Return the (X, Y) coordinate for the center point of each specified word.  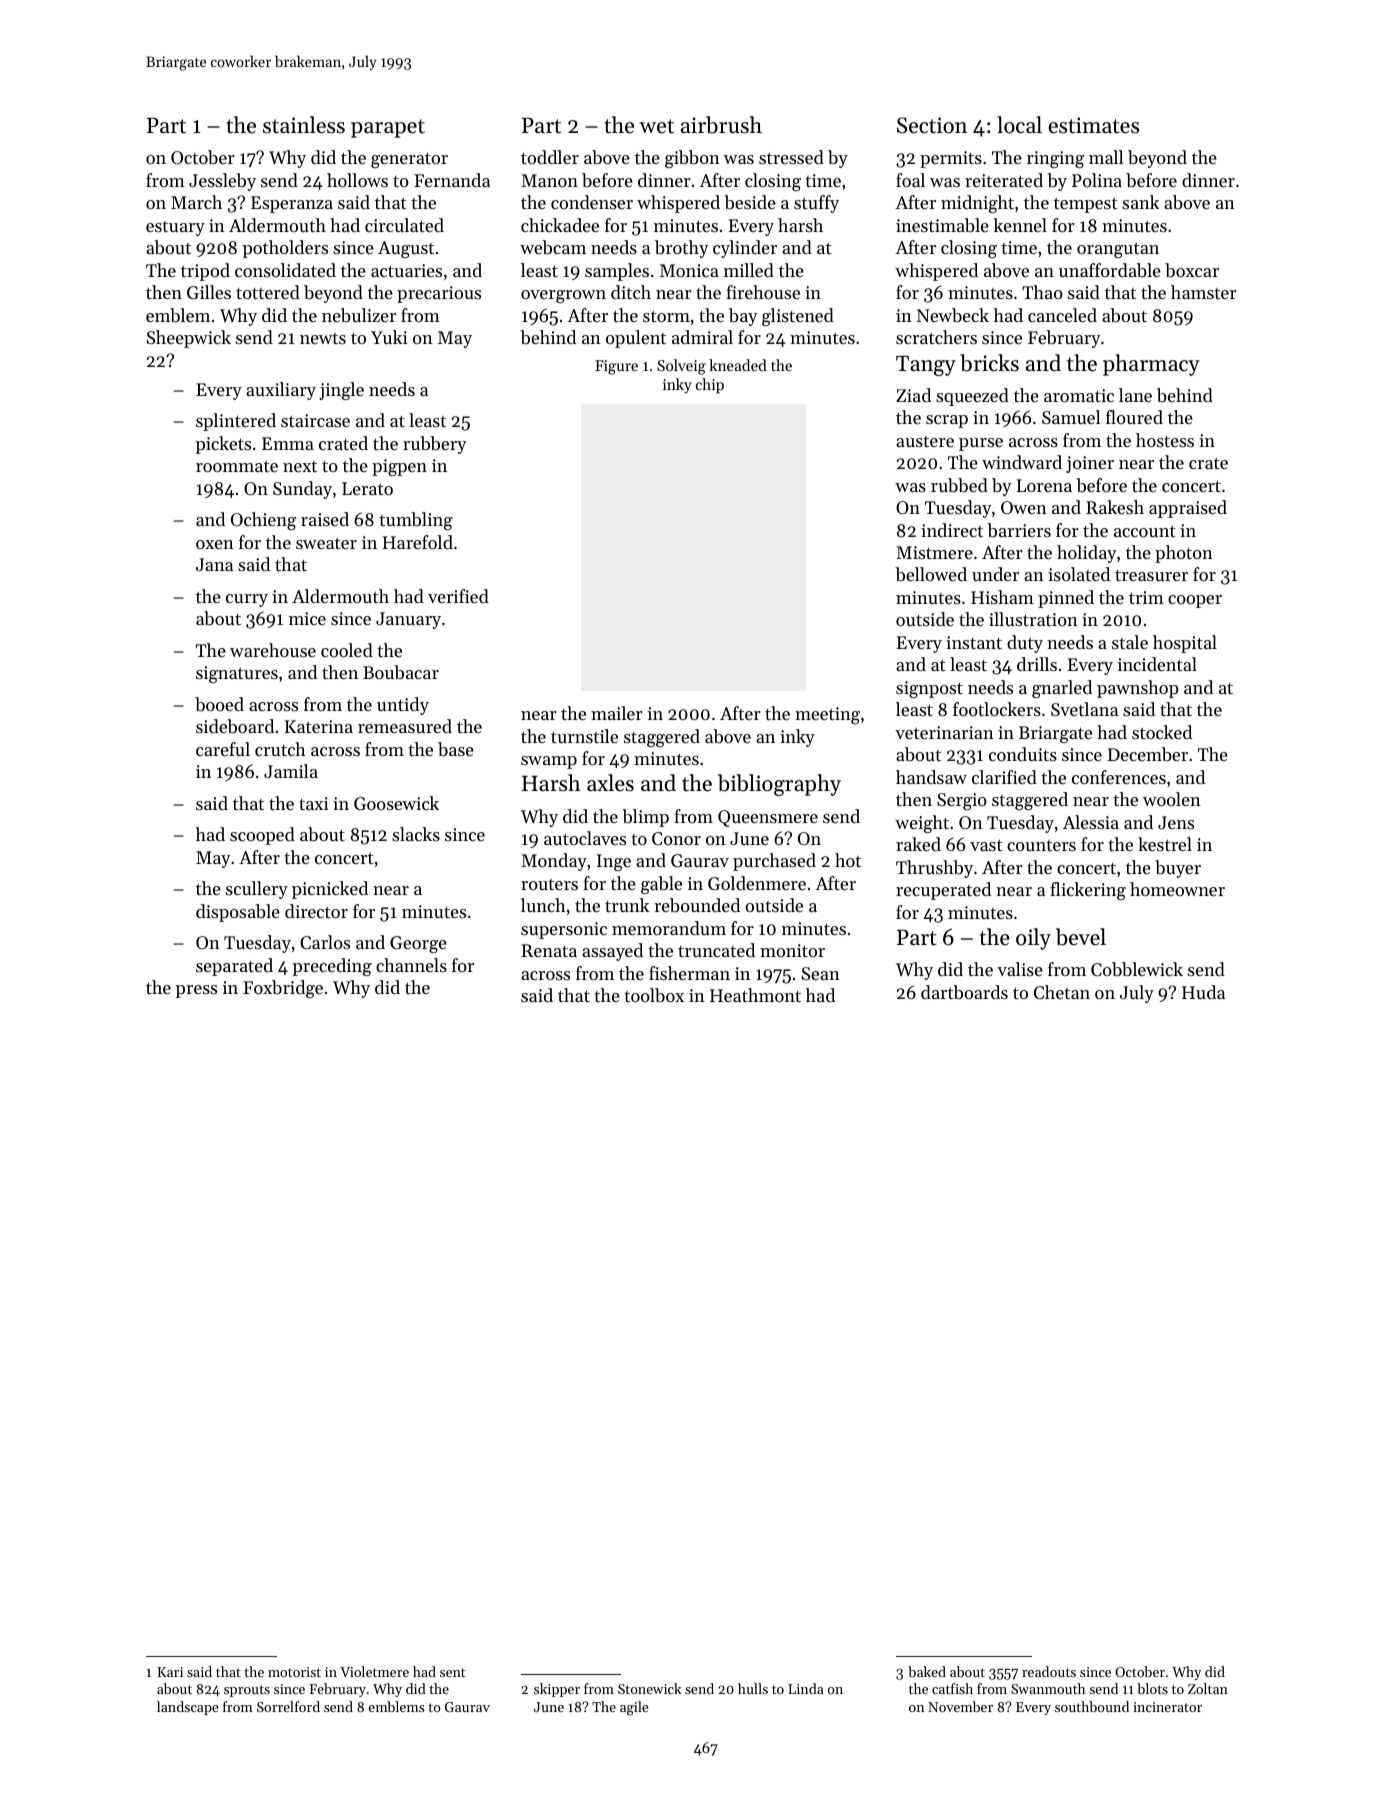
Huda (1203, 992)
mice (307, 618)
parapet (388, 128)
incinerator (1167, 1707)
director (316, 911)
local (1019, 125)
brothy (682, 249)
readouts (1049, 1671)
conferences (1119, 777)
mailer (617, 713)
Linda (806, 1688)
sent (452, 1672)
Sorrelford (288, 1706)
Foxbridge (283, 989)
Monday (554, 862)
